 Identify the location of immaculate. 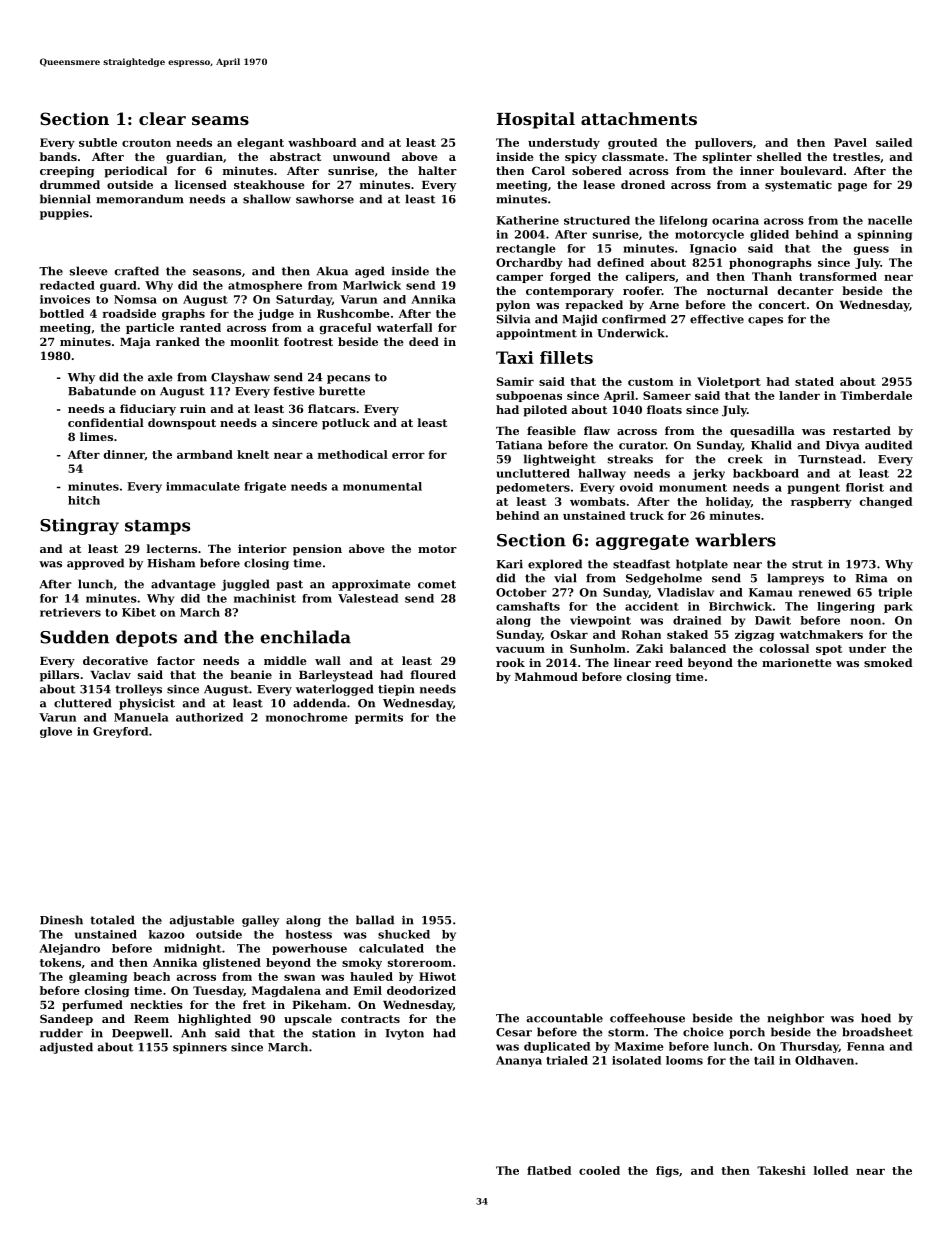
(203, 486).
